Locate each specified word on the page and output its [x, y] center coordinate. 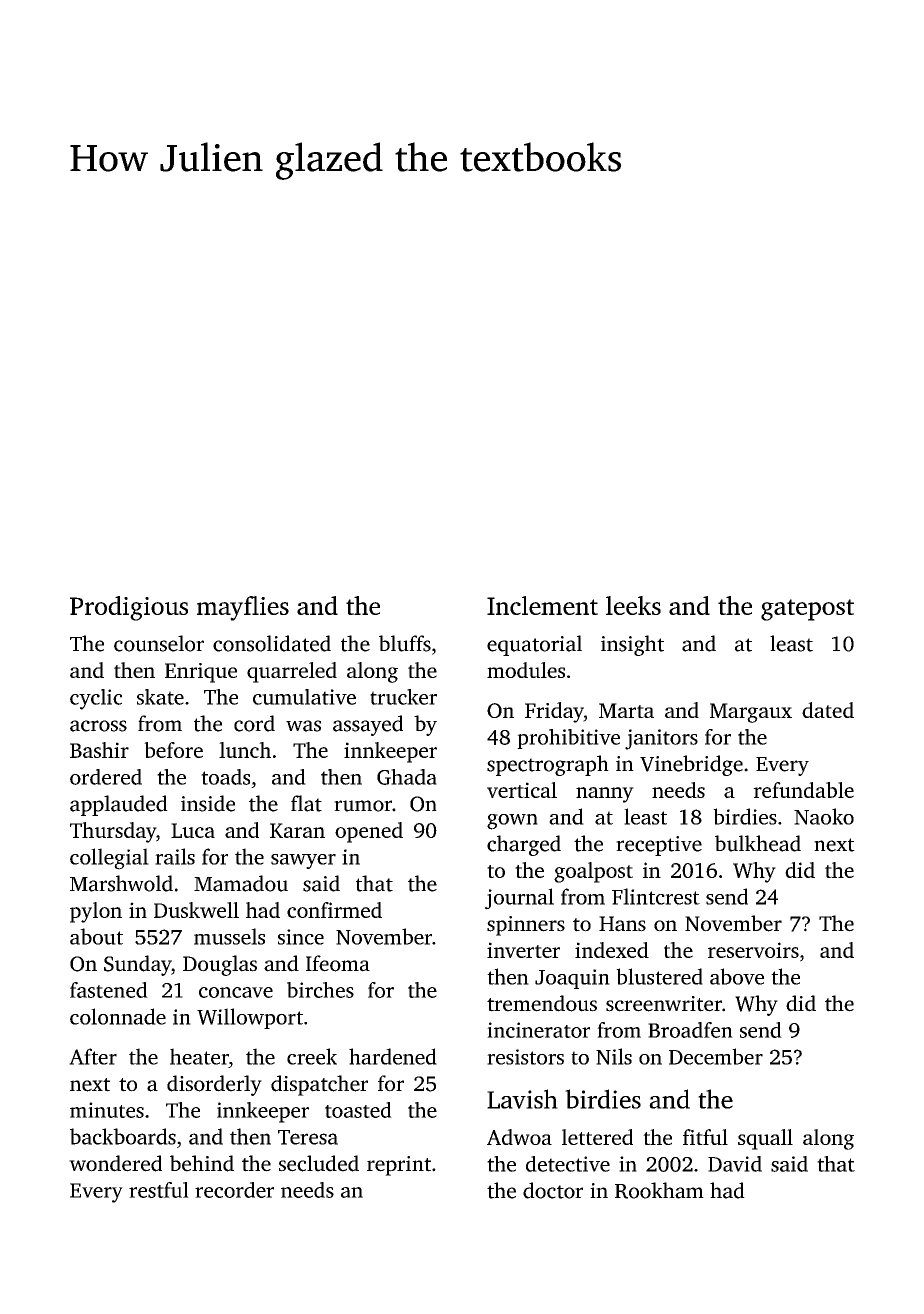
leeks [633, 605]
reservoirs [753, 950]
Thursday [113, 832]
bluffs [405, 643]
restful [159, 1190]
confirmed [334, 910]
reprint [399, 1166]
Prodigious [129, 608]
